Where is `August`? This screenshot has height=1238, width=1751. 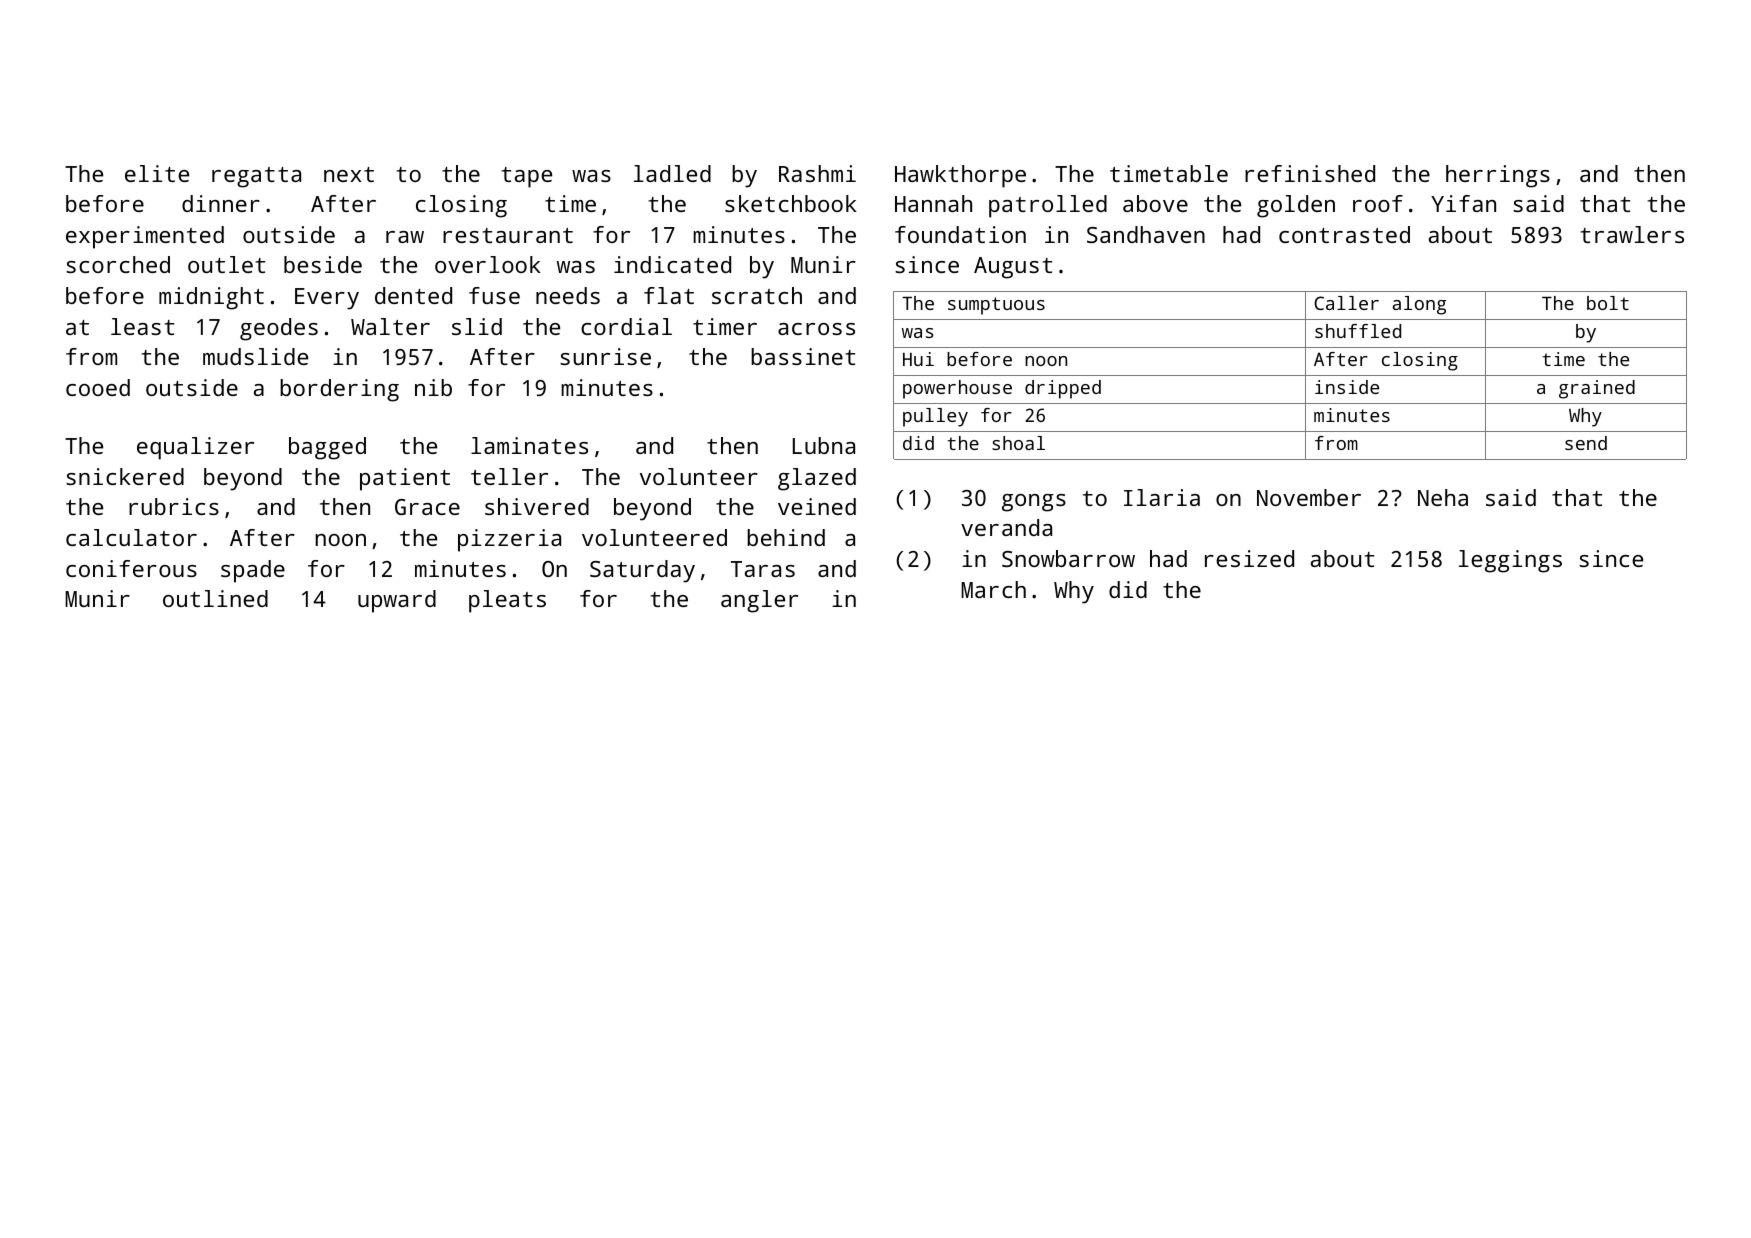
August is located at coordinates (1013, 268).
